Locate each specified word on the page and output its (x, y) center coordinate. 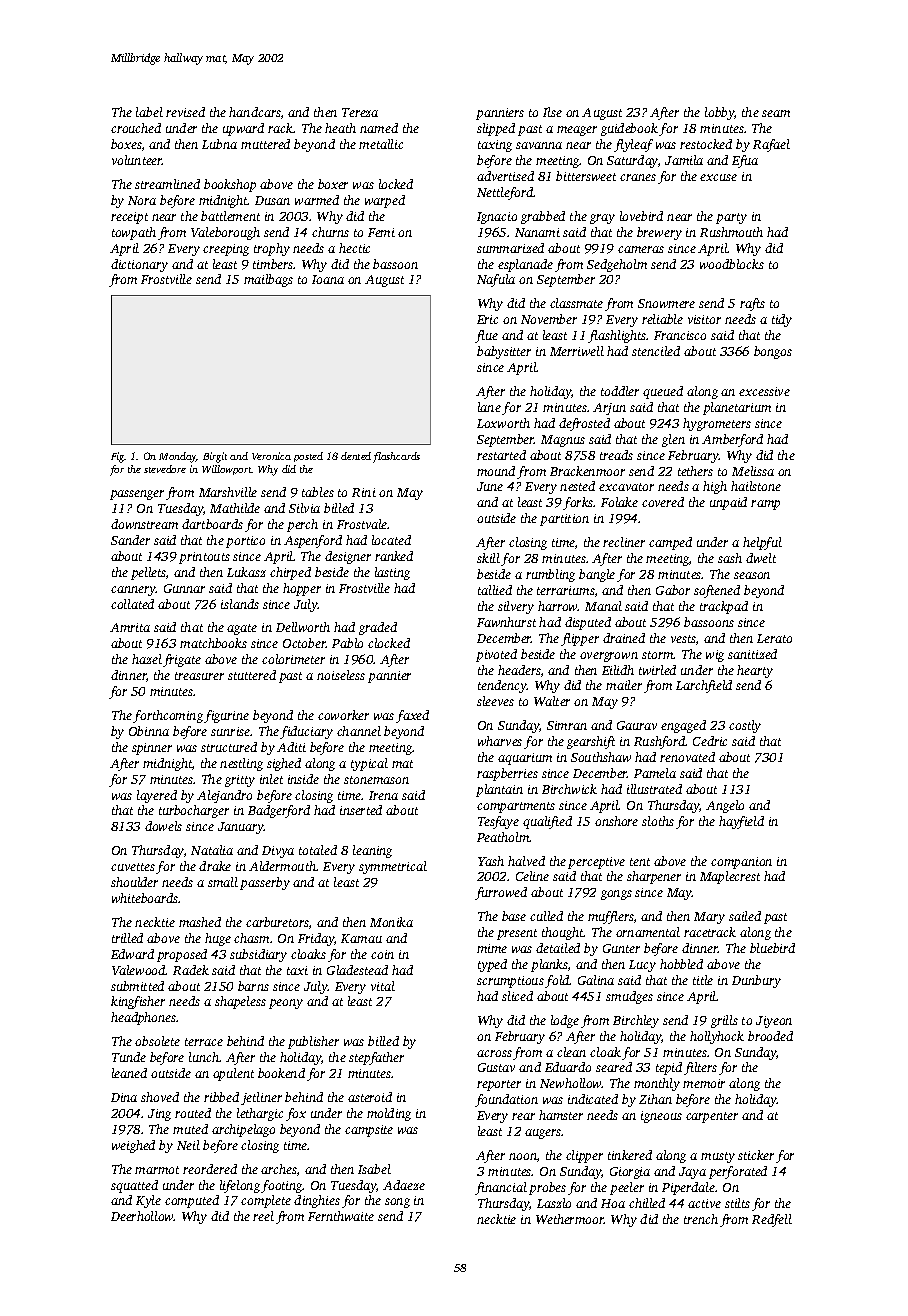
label (149, 112)
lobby (719, 113)
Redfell (772, 1220)
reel (263, 1216)
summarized (510, 248)
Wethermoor (570, 1219)
